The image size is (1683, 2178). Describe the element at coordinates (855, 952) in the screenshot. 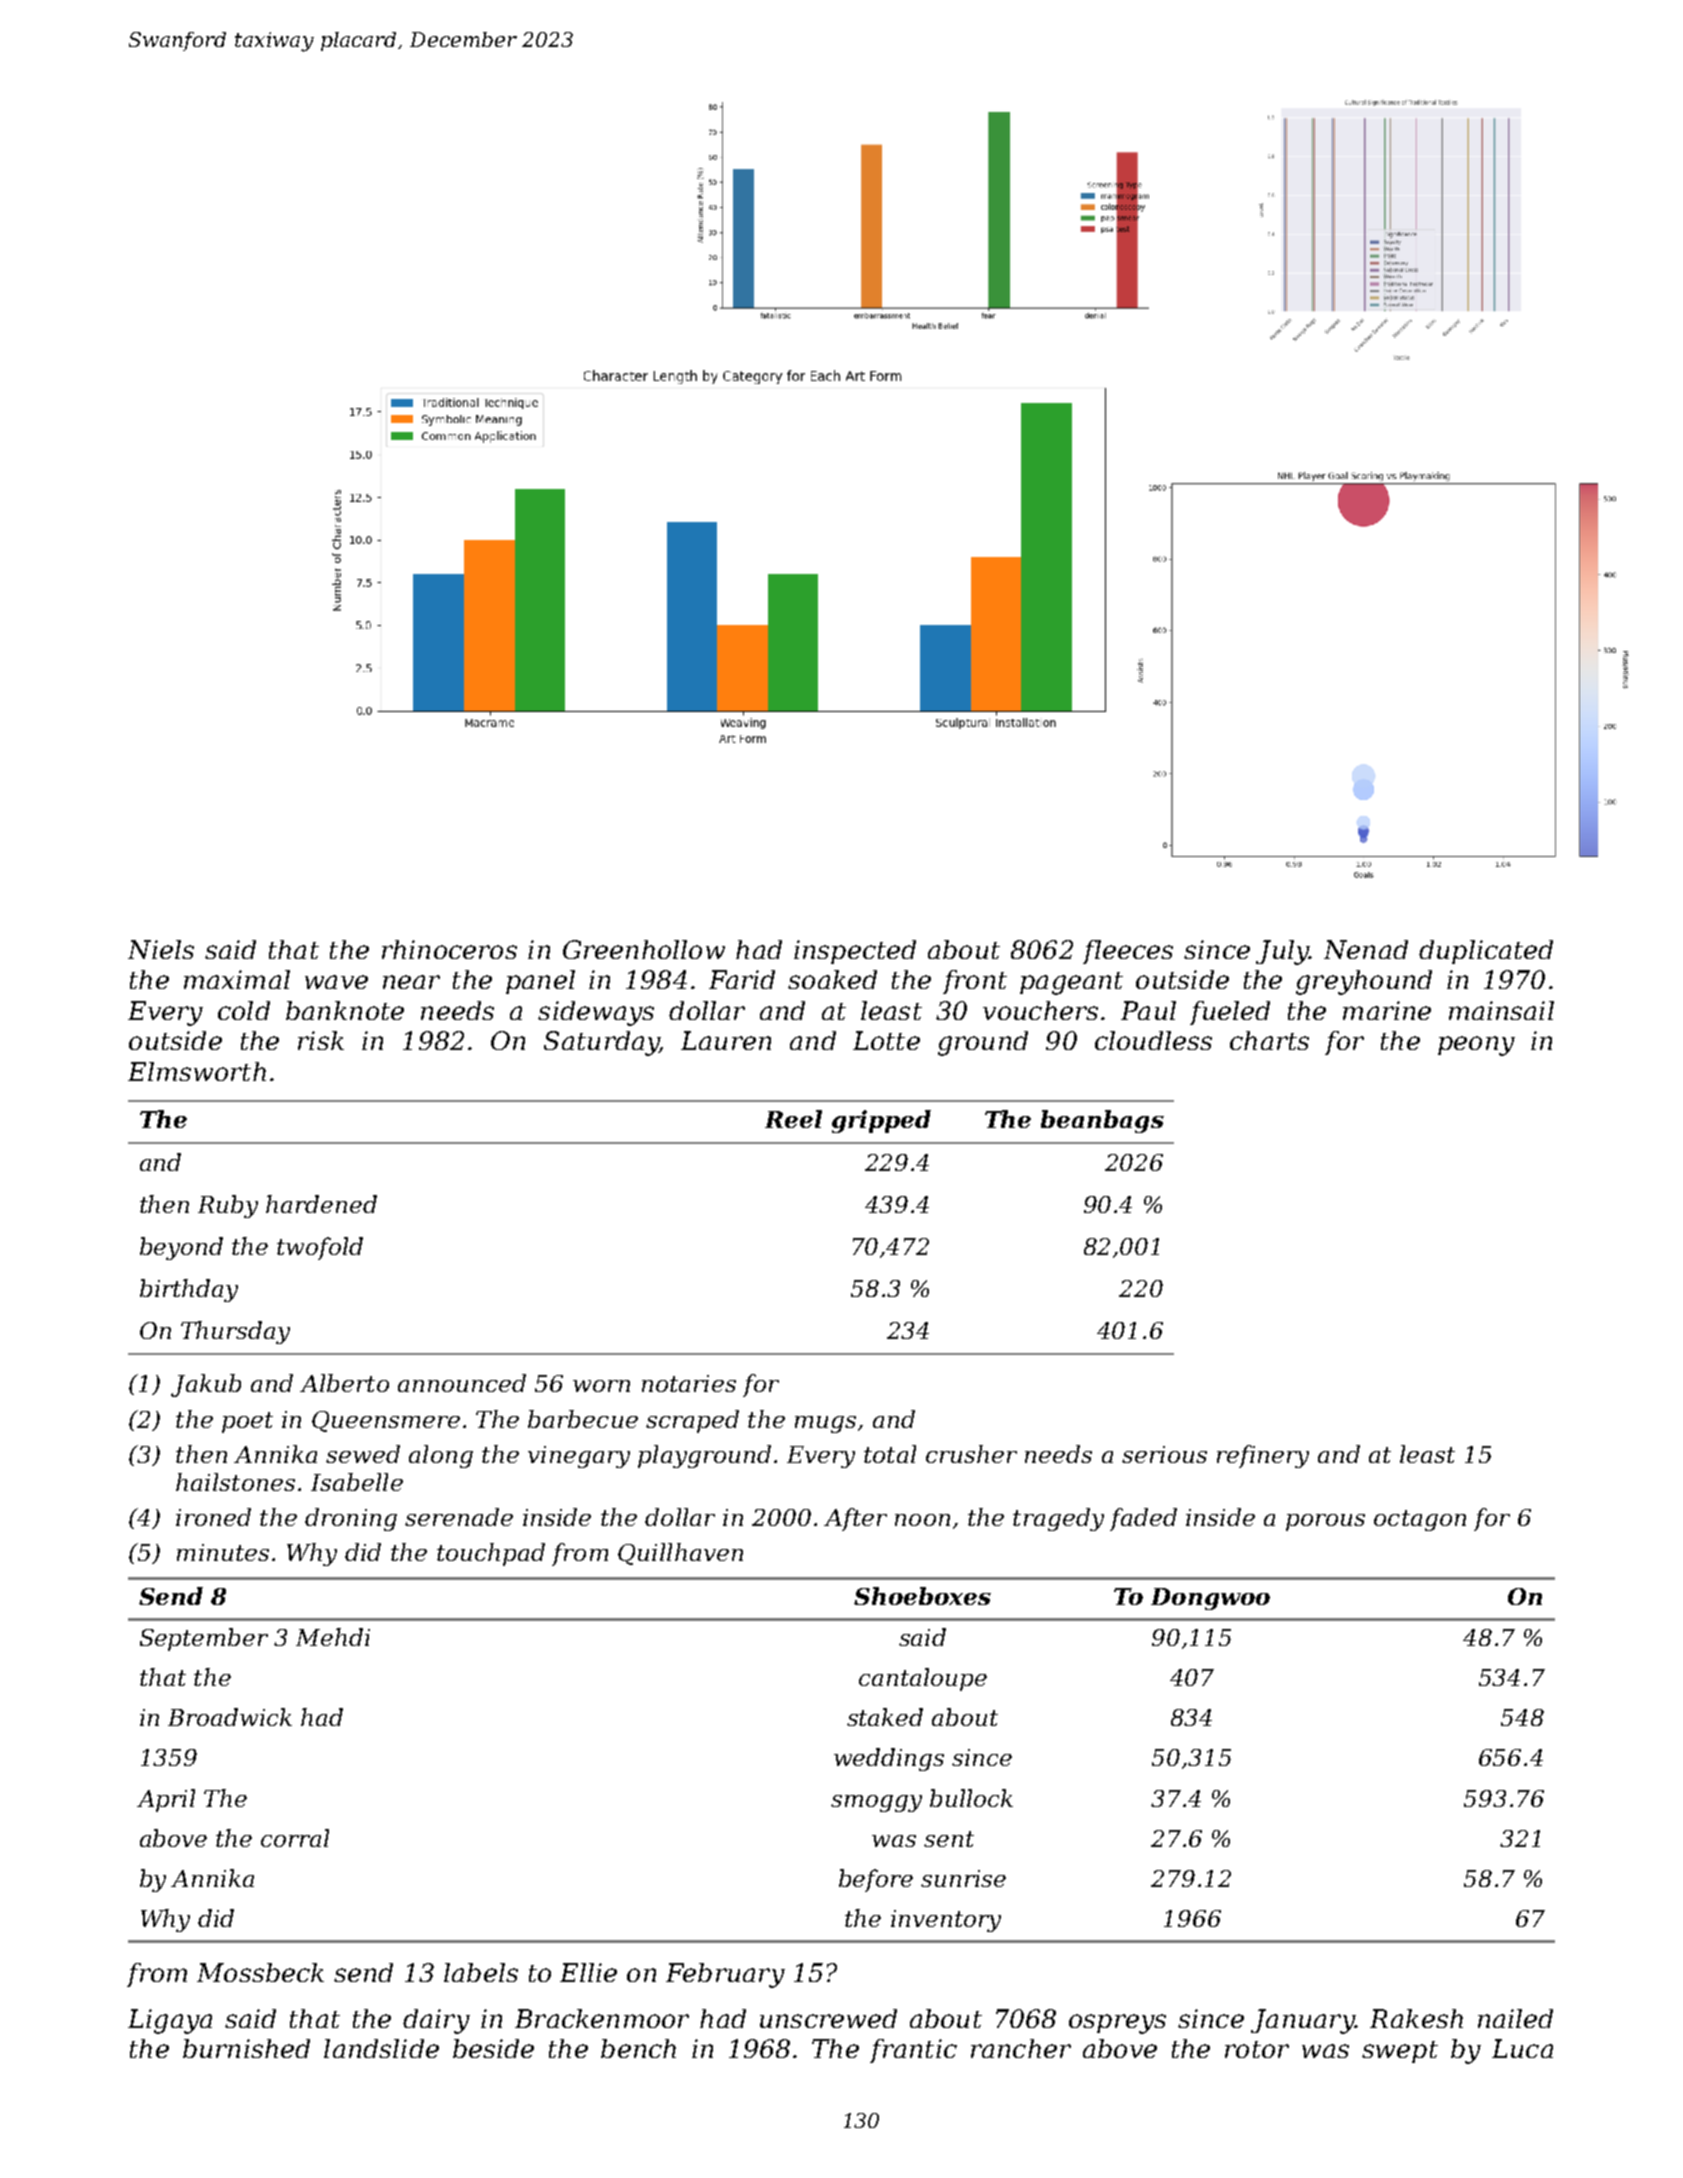

I see `inspected` at that location.
